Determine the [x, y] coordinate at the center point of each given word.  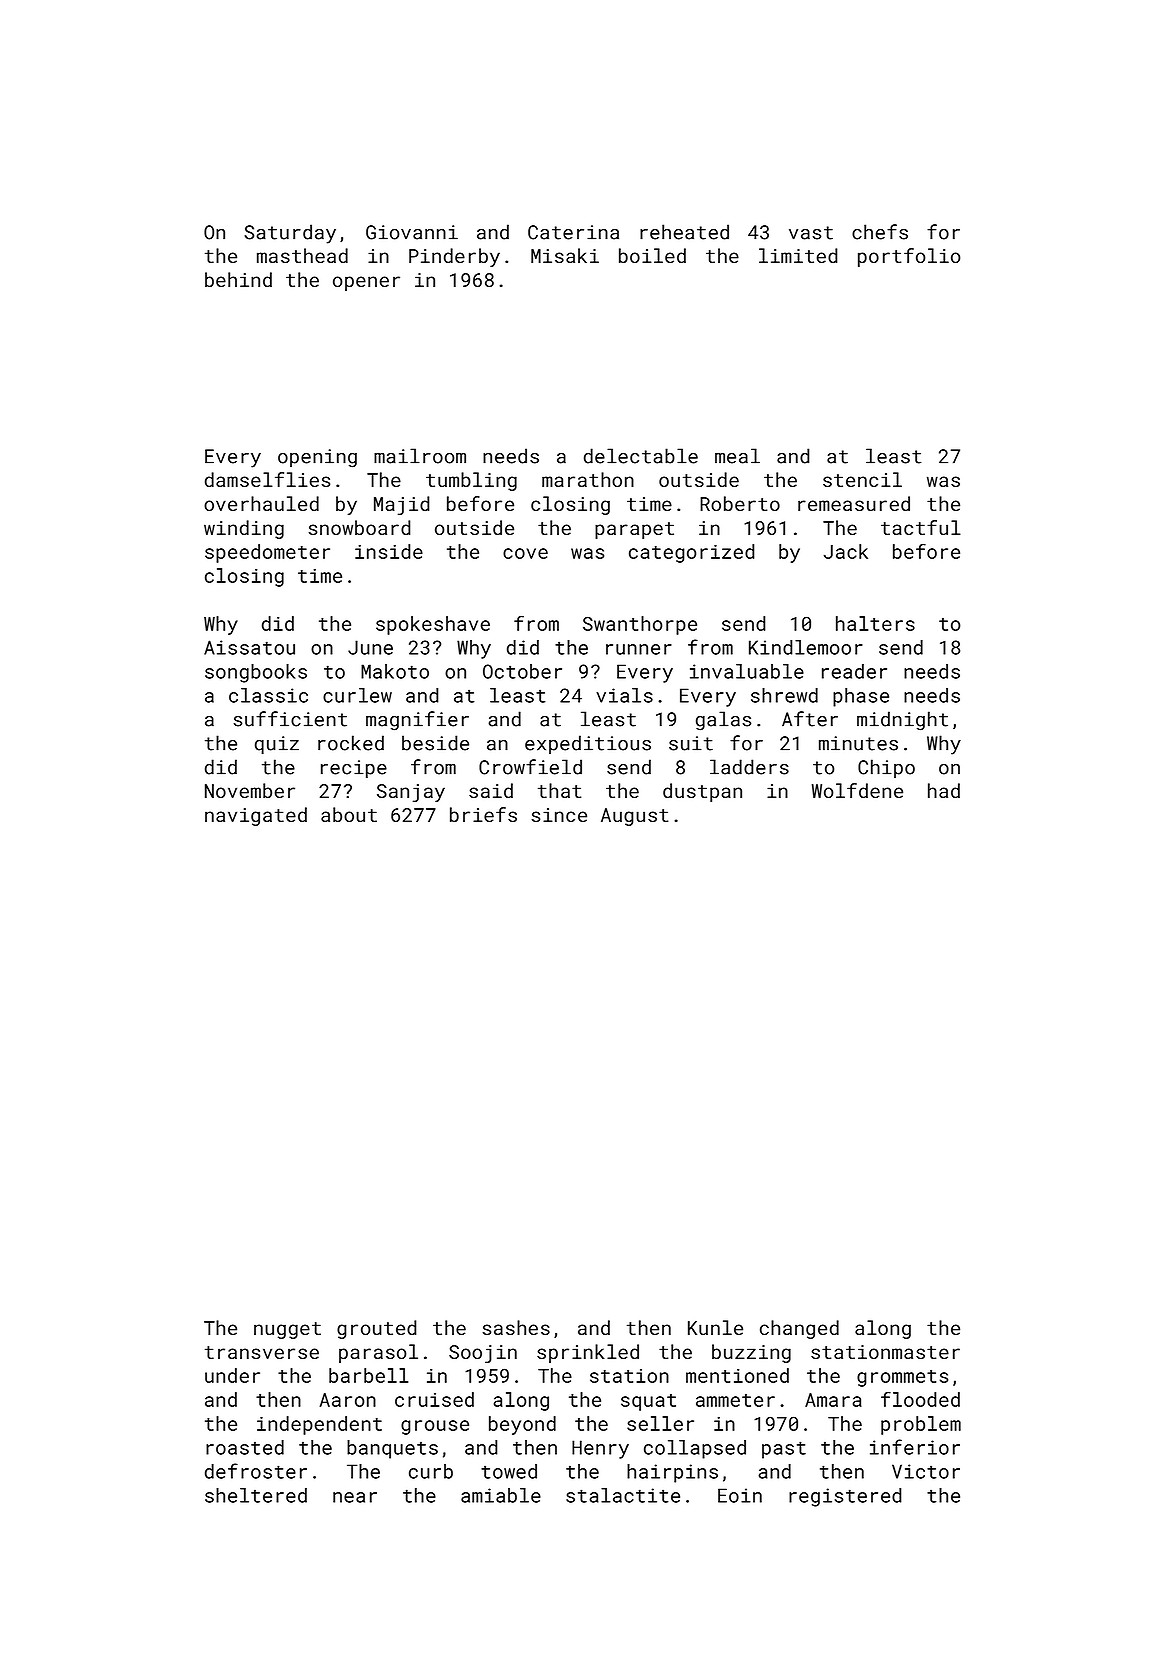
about [349, 814]
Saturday [290, 234]
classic [268, 695]
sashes [516, 1327]
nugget [287, 1330]
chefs [880, 232]
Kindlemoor [806, 647]
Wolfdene [857, 790]
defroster [256, 1471]
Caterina [573, 232]
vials [624, 695]
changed [799, 1329]
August [634, 817]
